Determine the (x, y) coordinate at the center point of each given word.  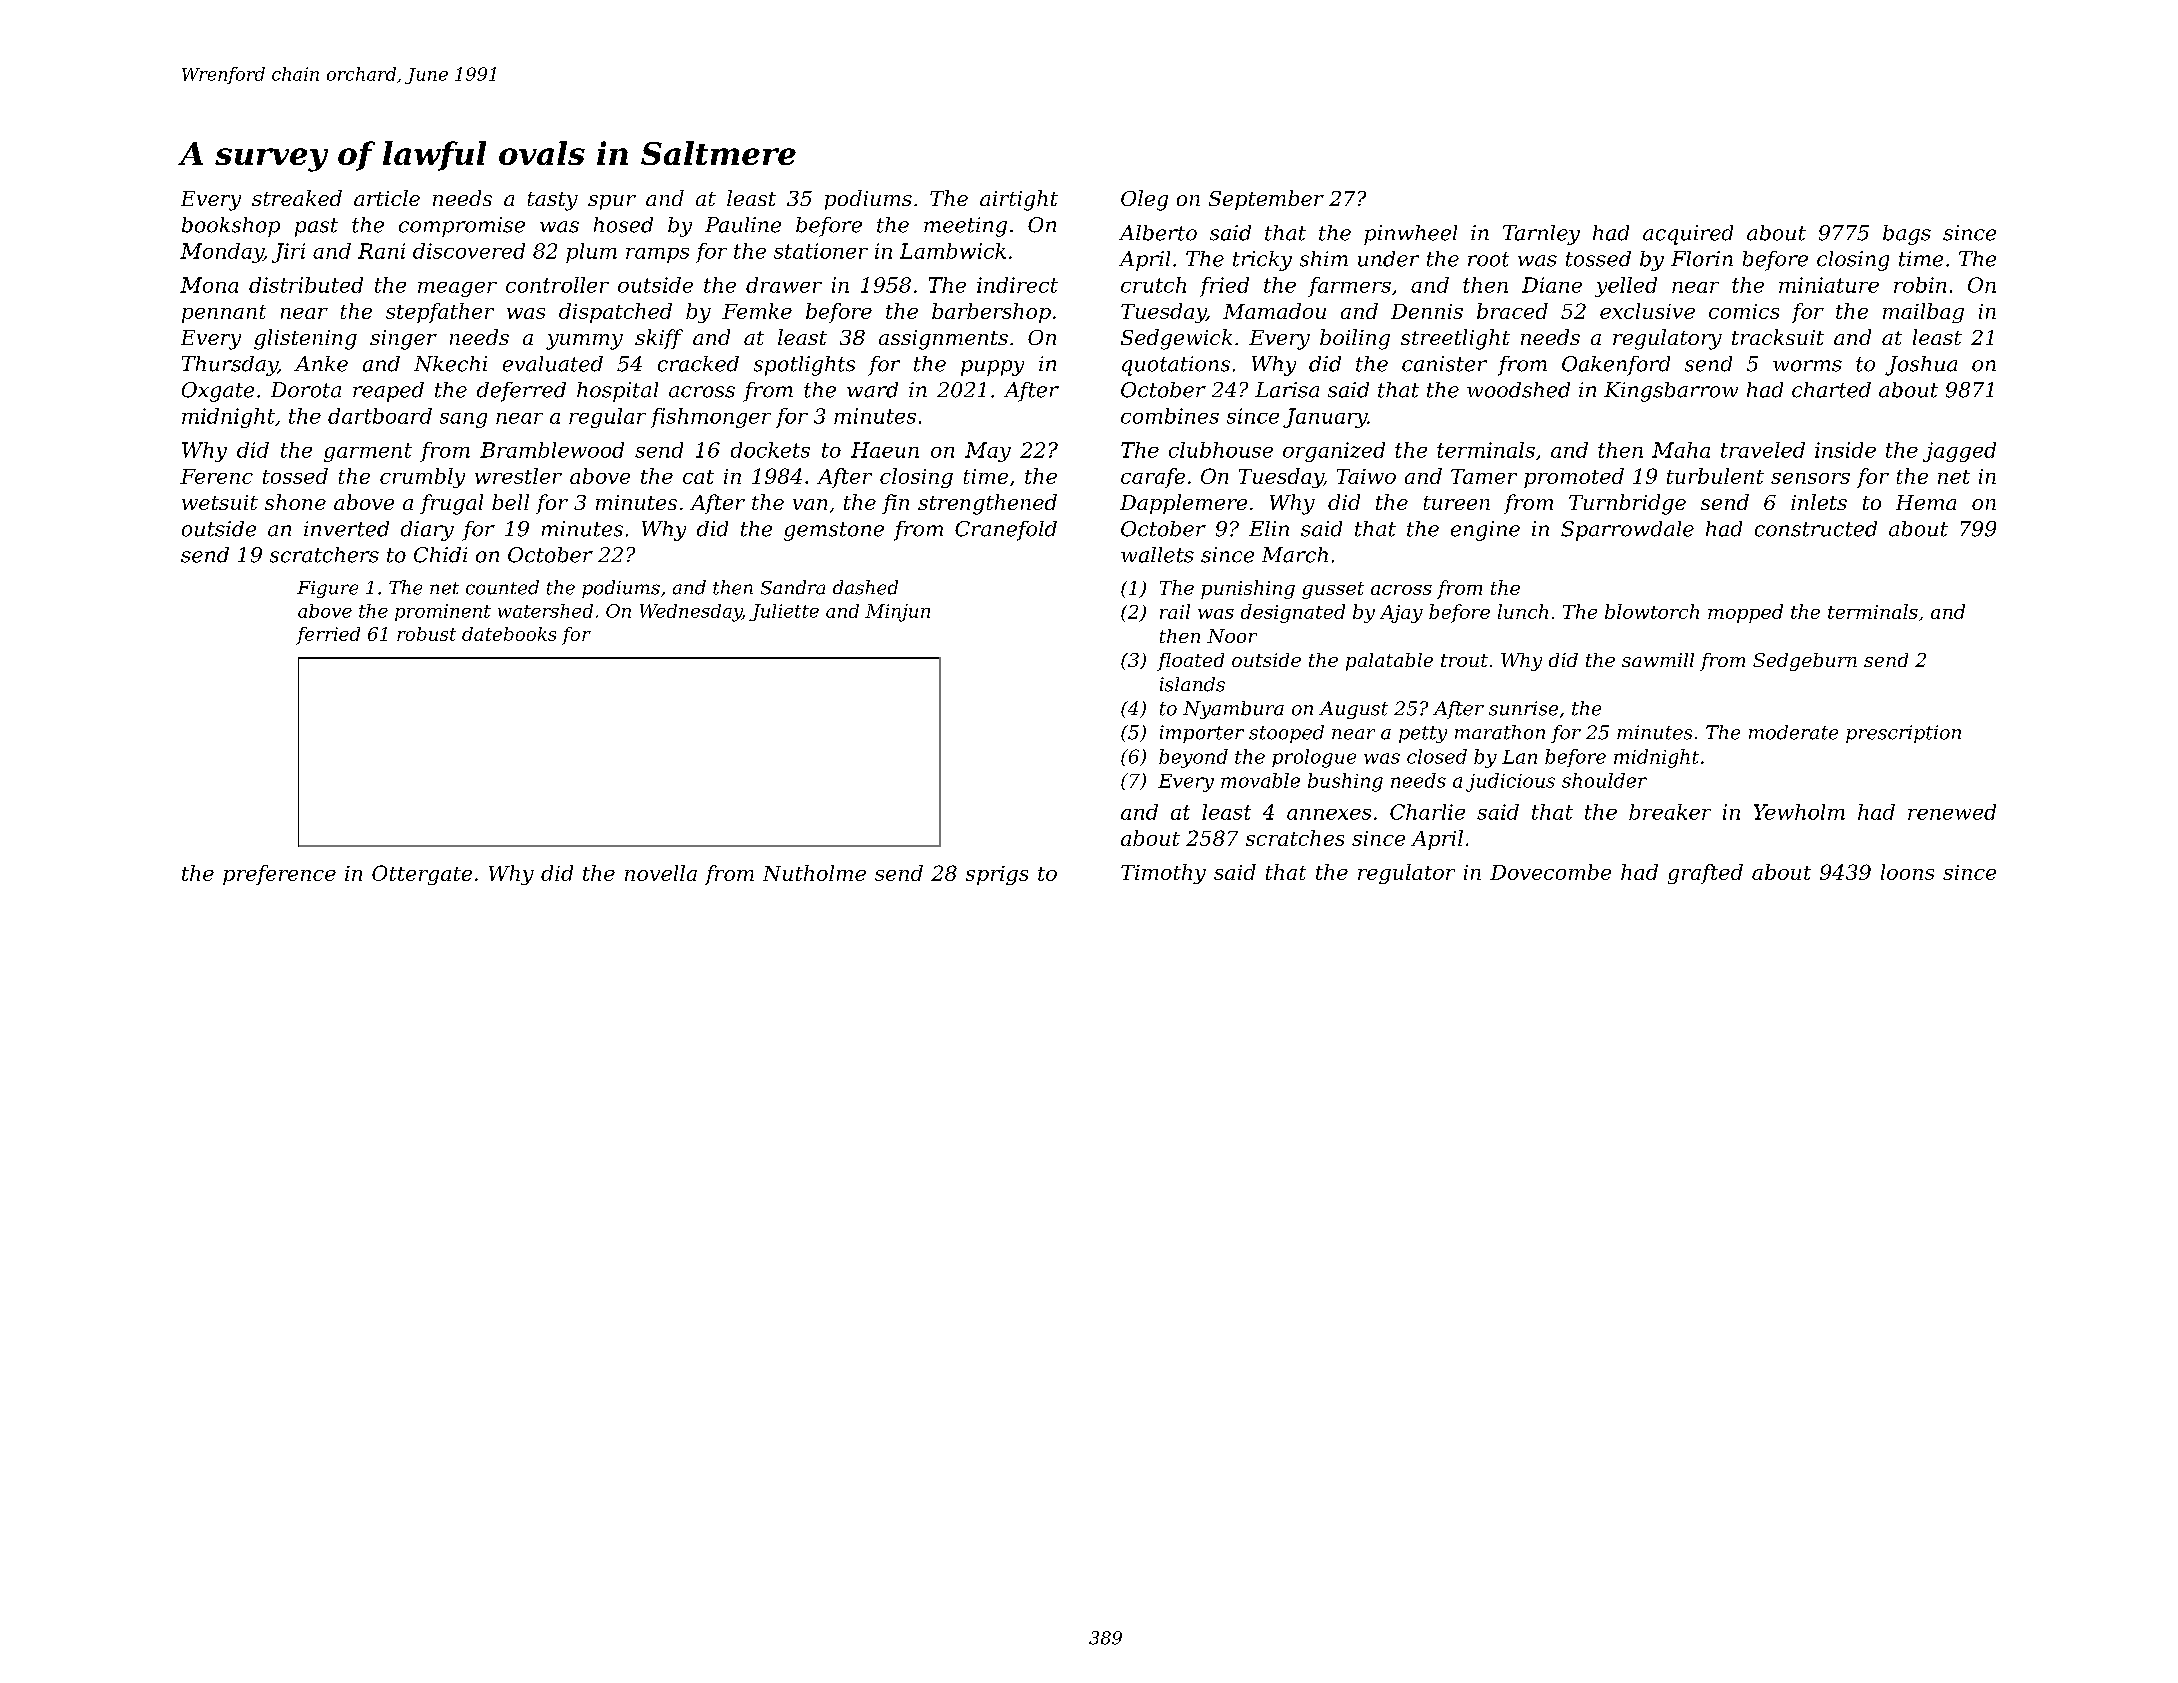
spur (612, 202)
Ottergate (422, 875)
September (1266, 200)
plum (591, 253)
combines (1170, 416)
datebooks (509, 634)
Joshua (1921, 366)
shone (295, 502)
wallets (1157, 555)
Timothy (1163, 874)
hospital (617, 392)
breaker (1670, 812)
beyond (1193, 758)
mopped (1745, 613)
